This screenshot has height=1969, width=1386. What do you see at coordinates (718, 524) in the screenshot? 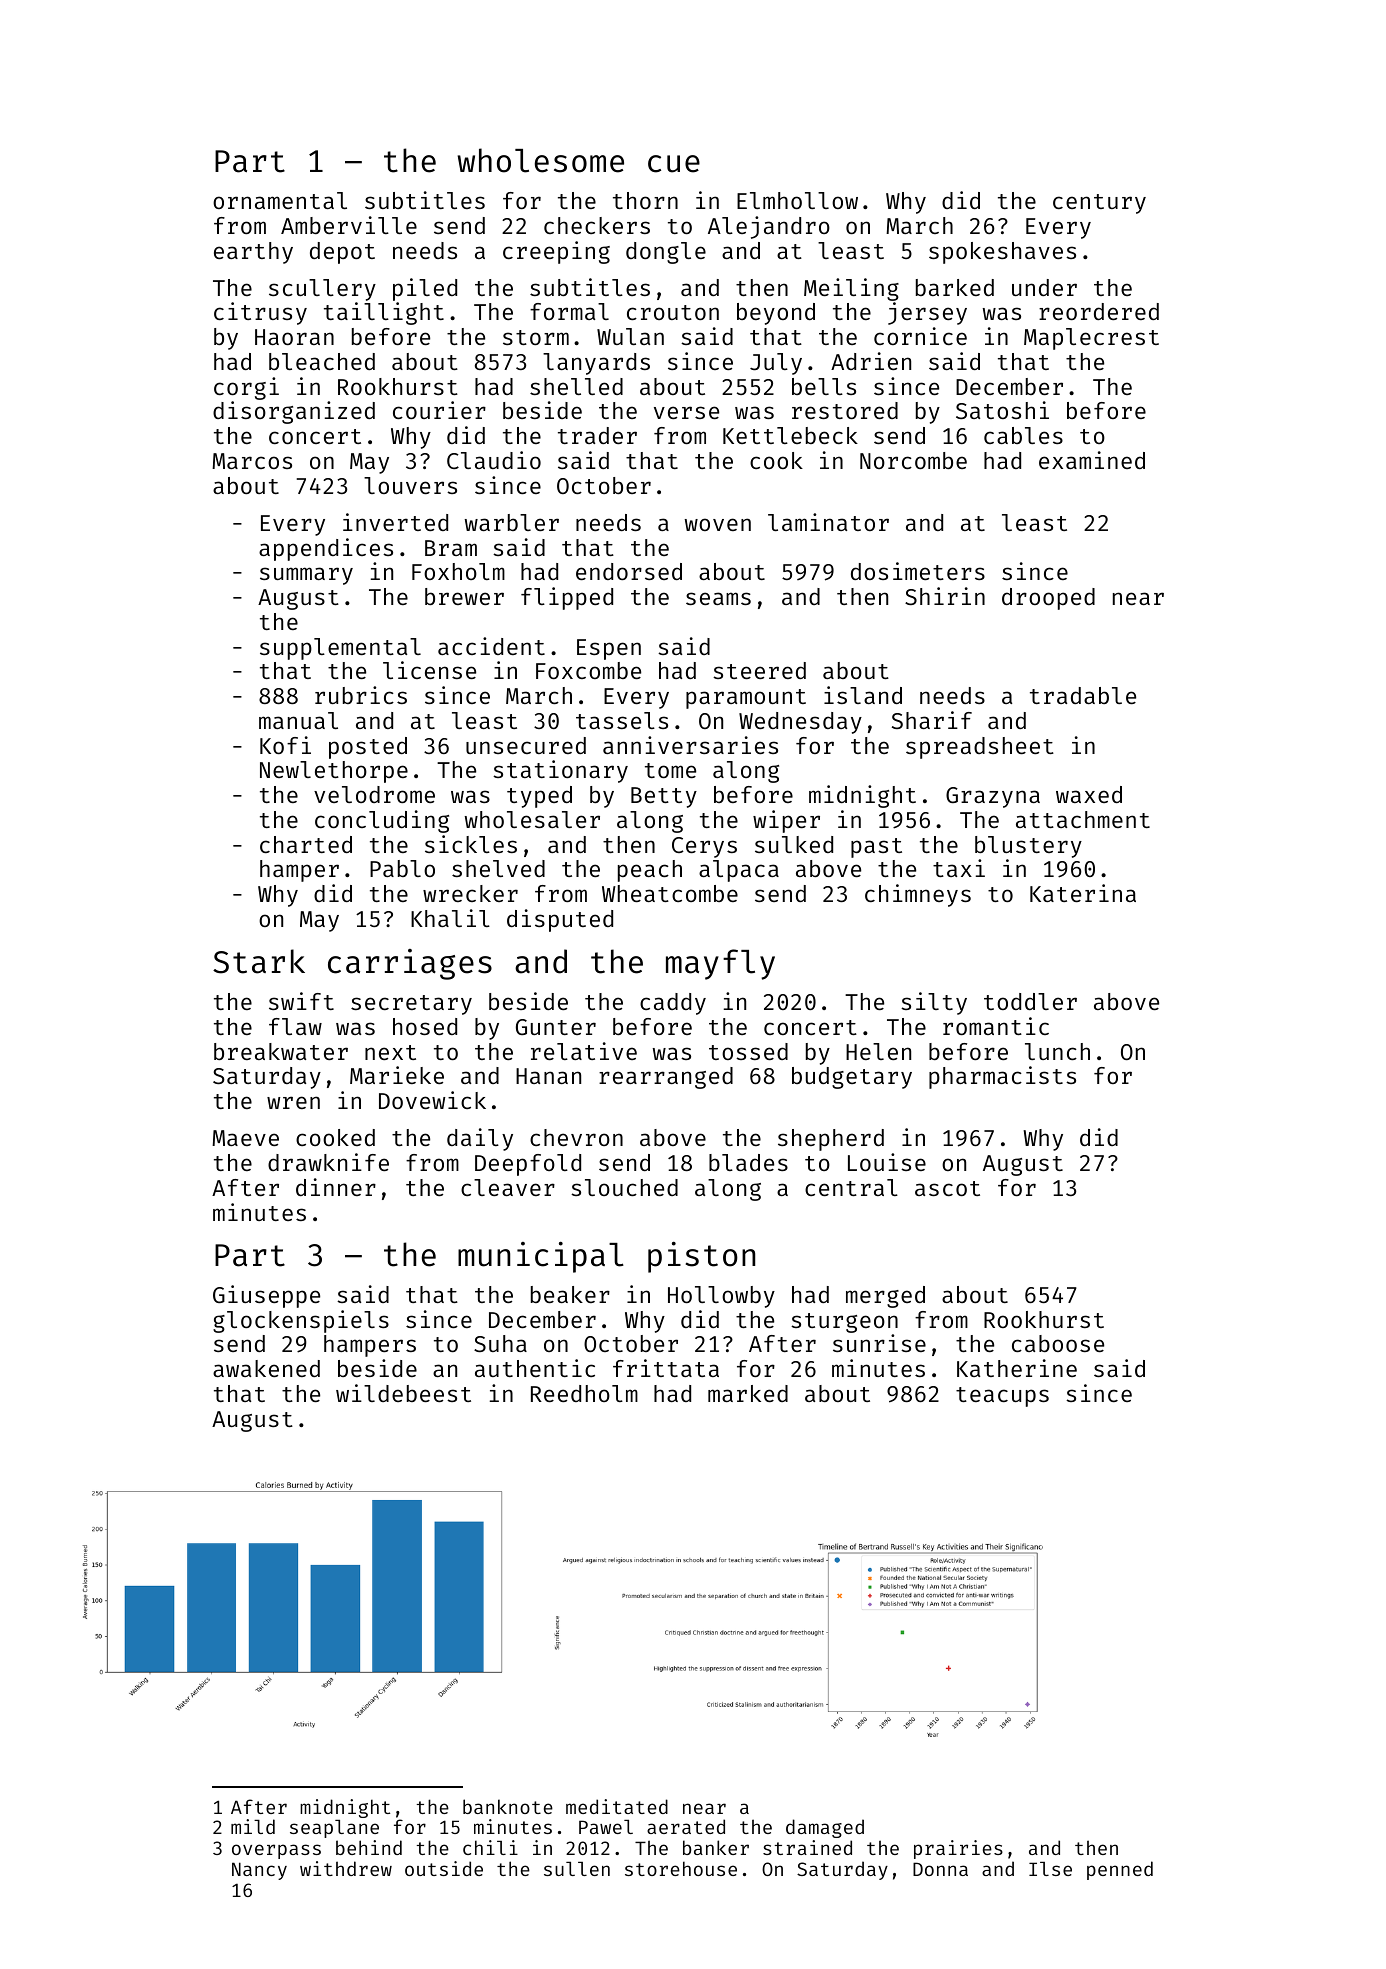
I see `woven` at bounding box center [718, 524].
